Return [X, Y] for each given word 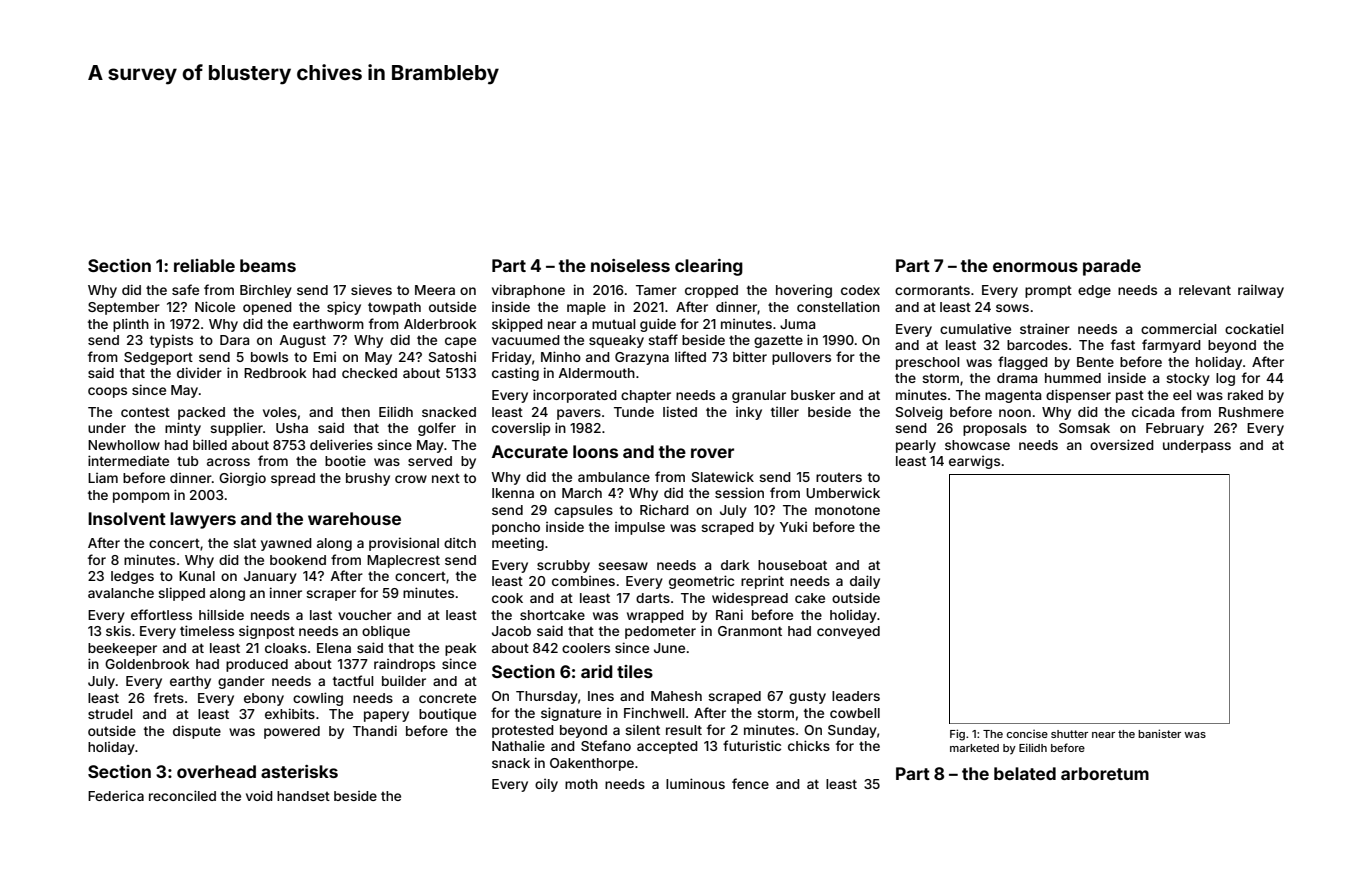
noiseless [630, 265]
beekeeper [122, 649]
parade [1112, 267]
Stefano [606, 745]
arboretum [1105, 773]
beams [268, 265]
